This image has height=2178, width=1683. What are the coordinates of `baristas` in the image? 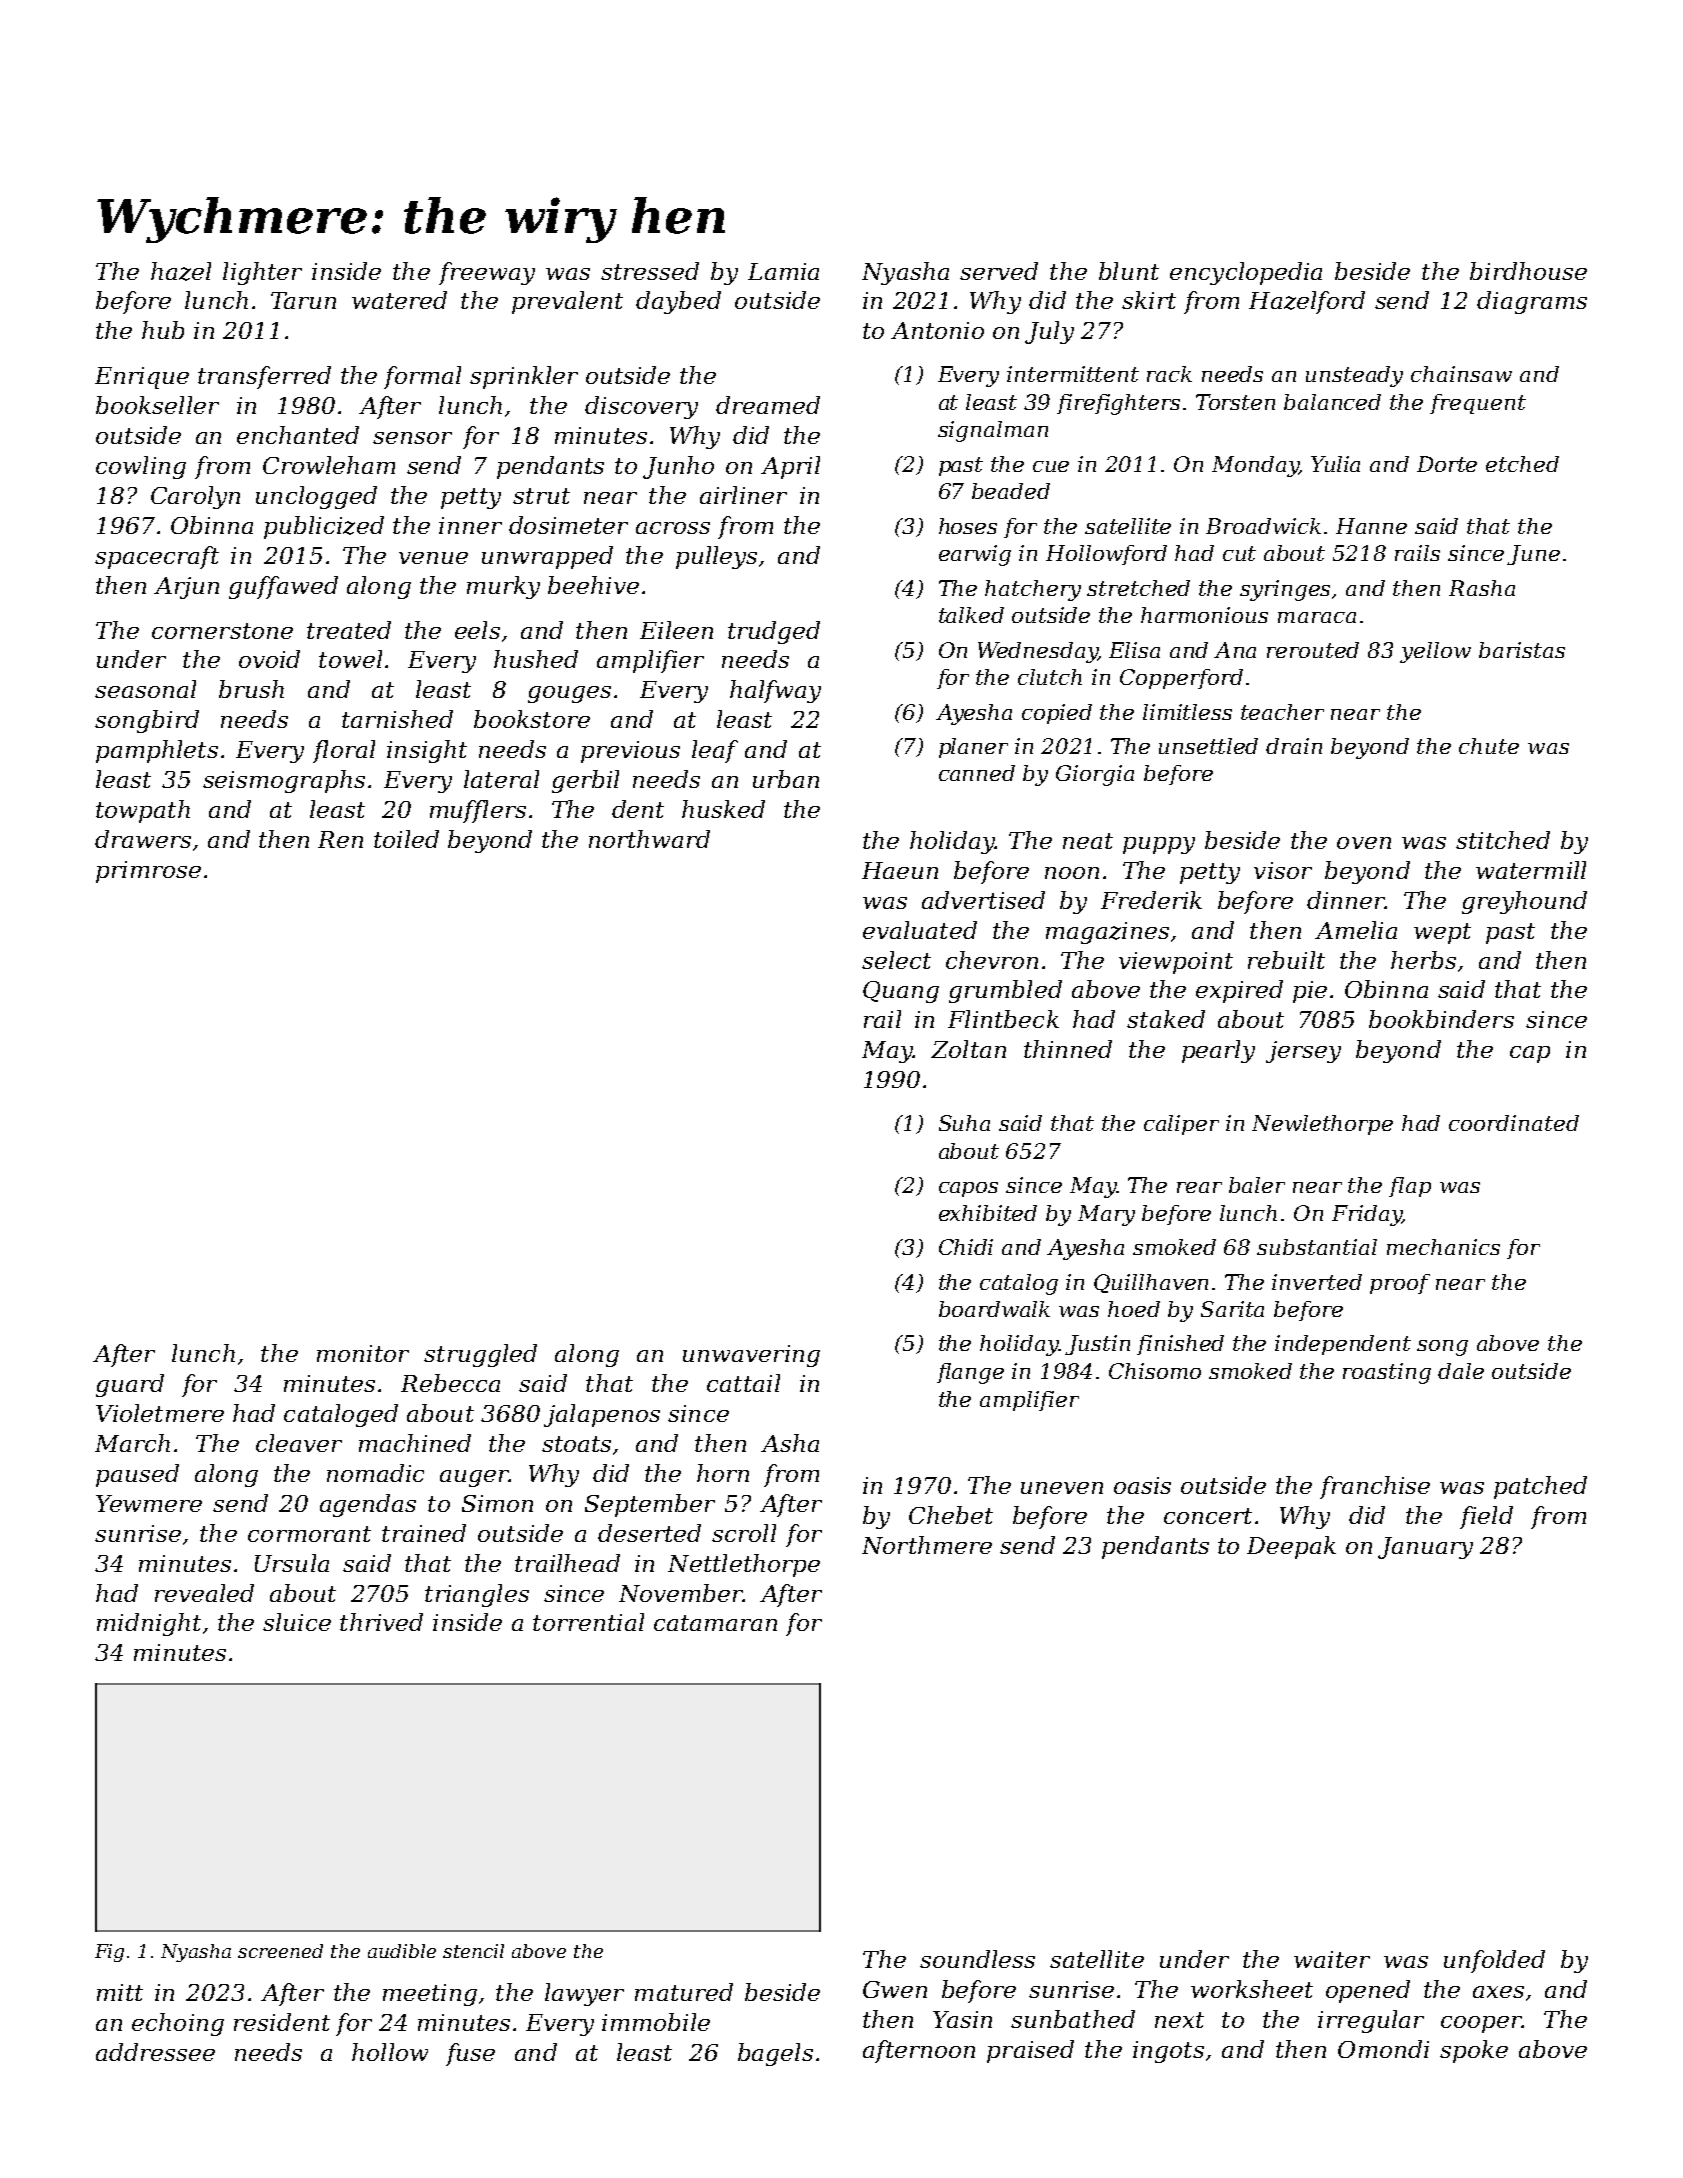 It's located at (1522, 650).
